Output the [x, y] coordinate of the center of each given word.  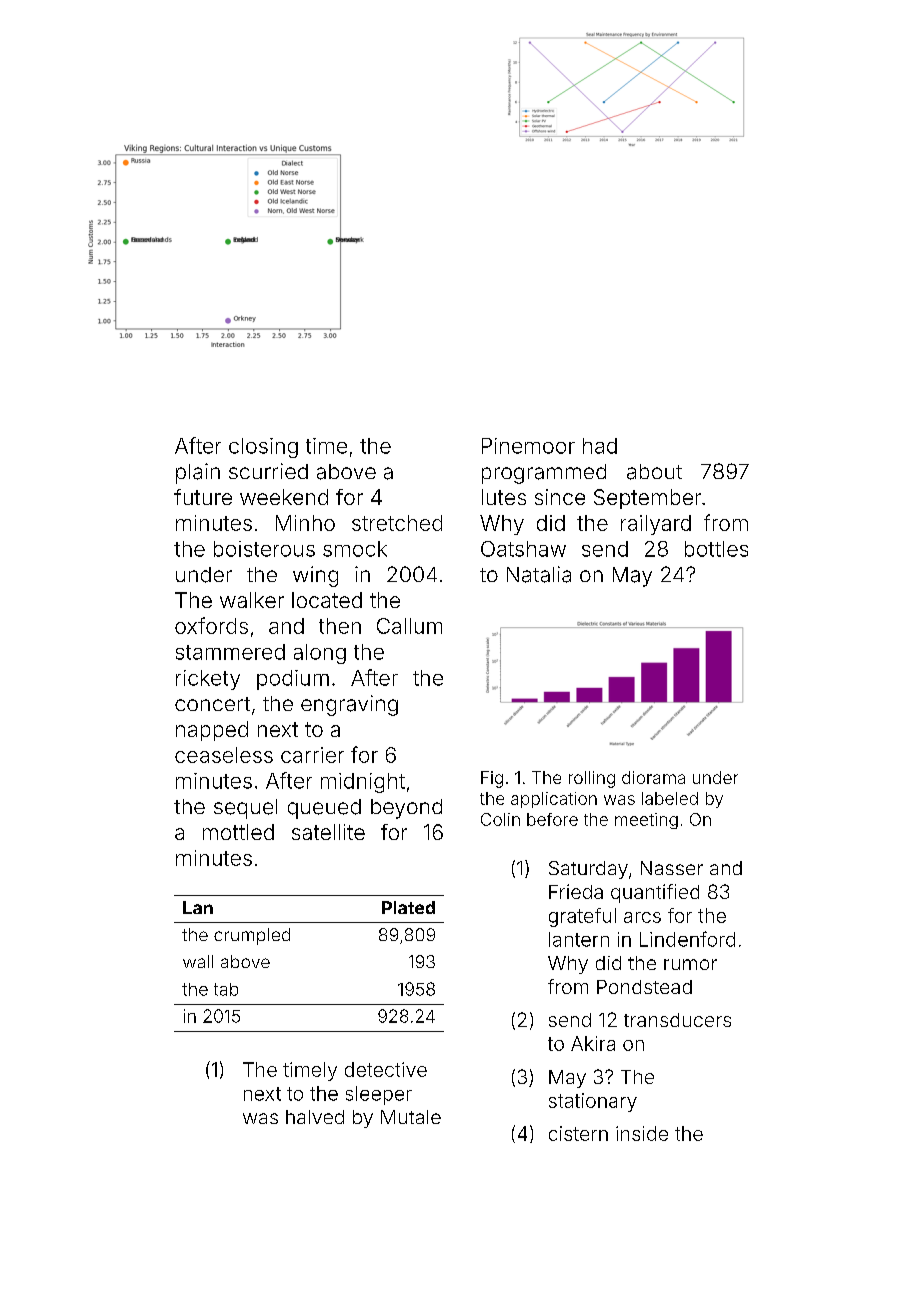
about [654, 472]
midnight [363, 783]
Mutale [411, 1117]
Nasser [672, 868]
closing [263, 448]
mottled [238, 832]
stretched [397, 523]
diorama [653, 777]
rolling [592, 779]
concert [212, 704]
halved [315, 1117]
